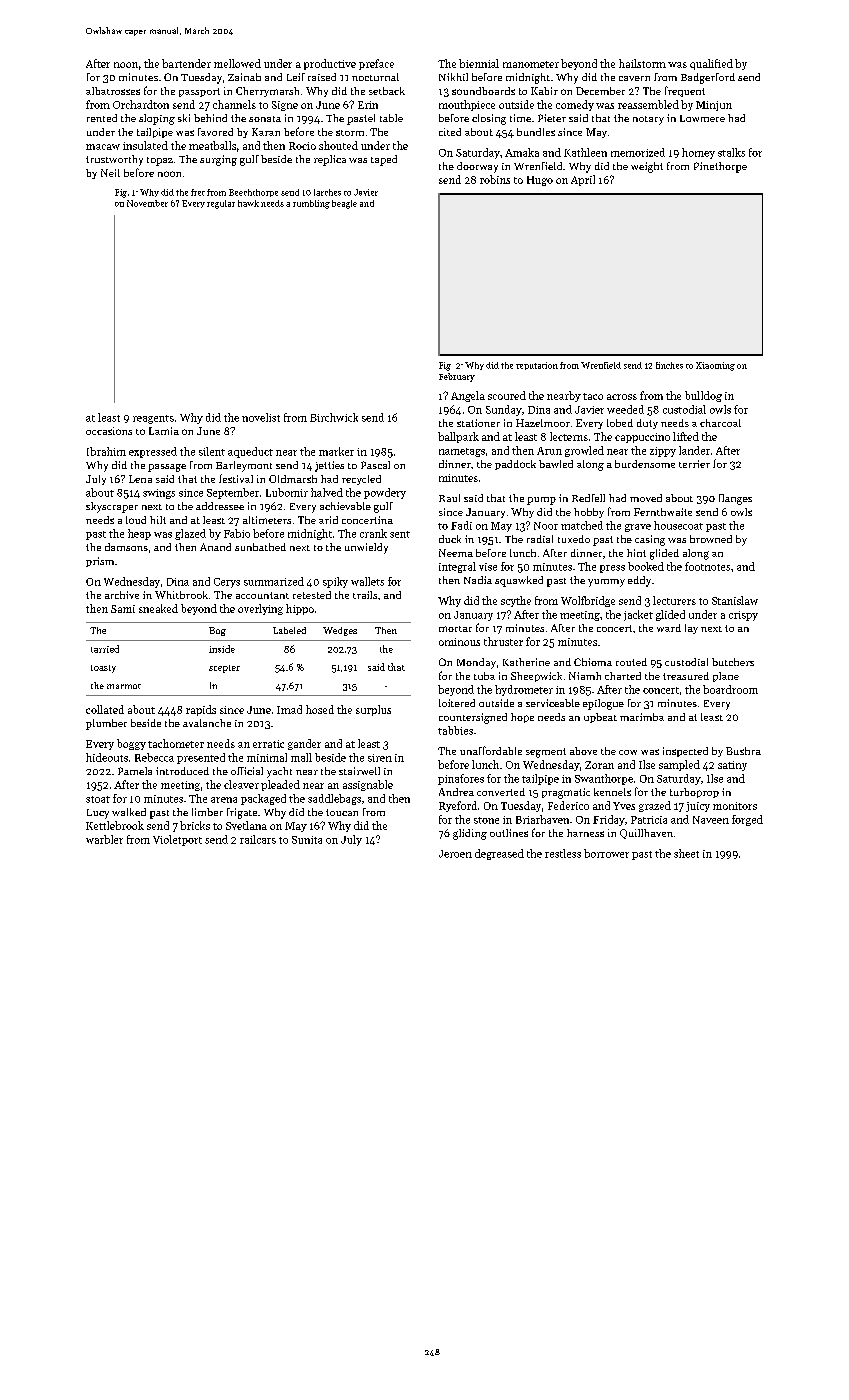 The image size is (849, 1400). I want to click on erratic, so click(268, 744).
